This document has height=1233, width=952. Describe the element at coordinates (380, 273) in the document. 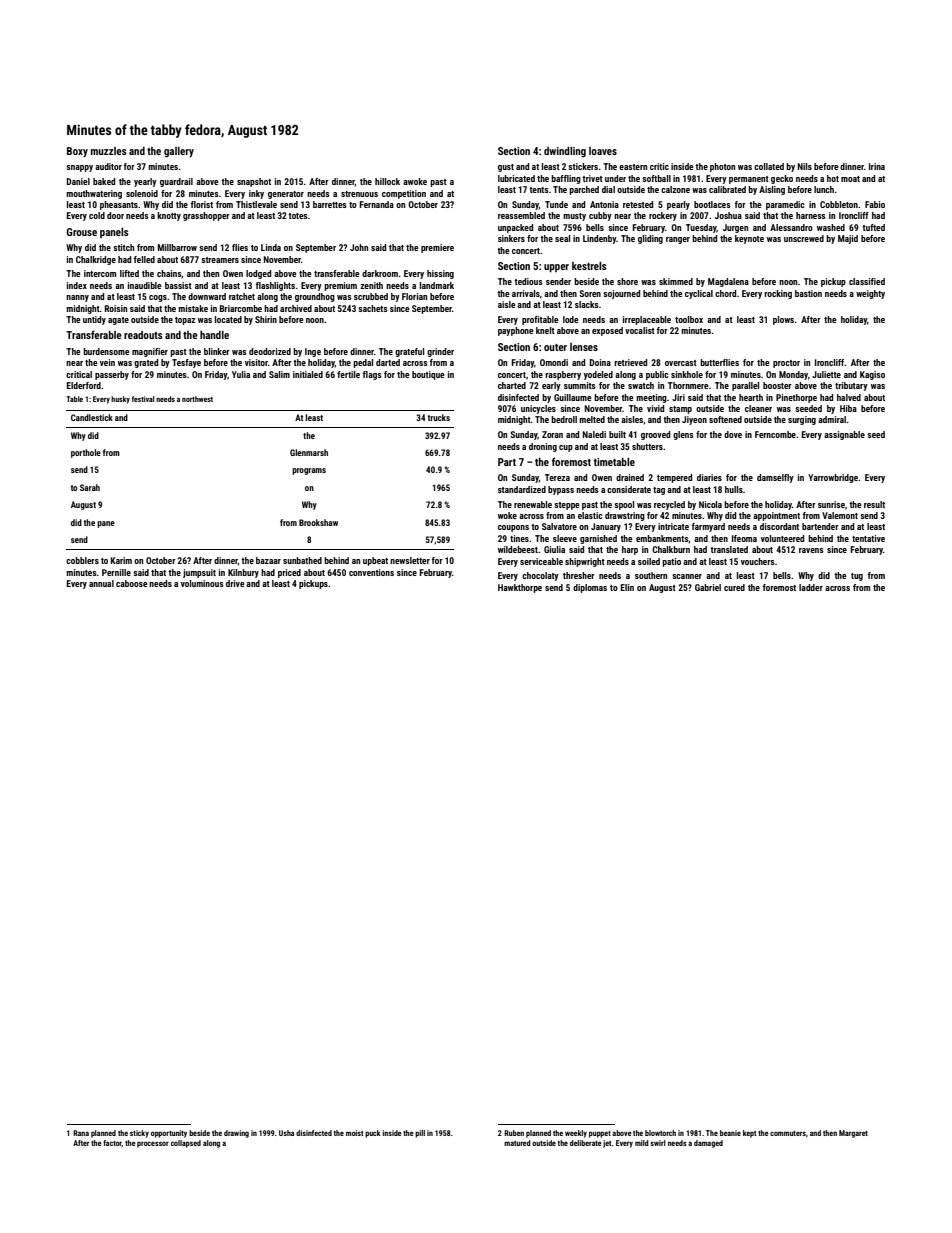

I see `darkroom` at that location.
